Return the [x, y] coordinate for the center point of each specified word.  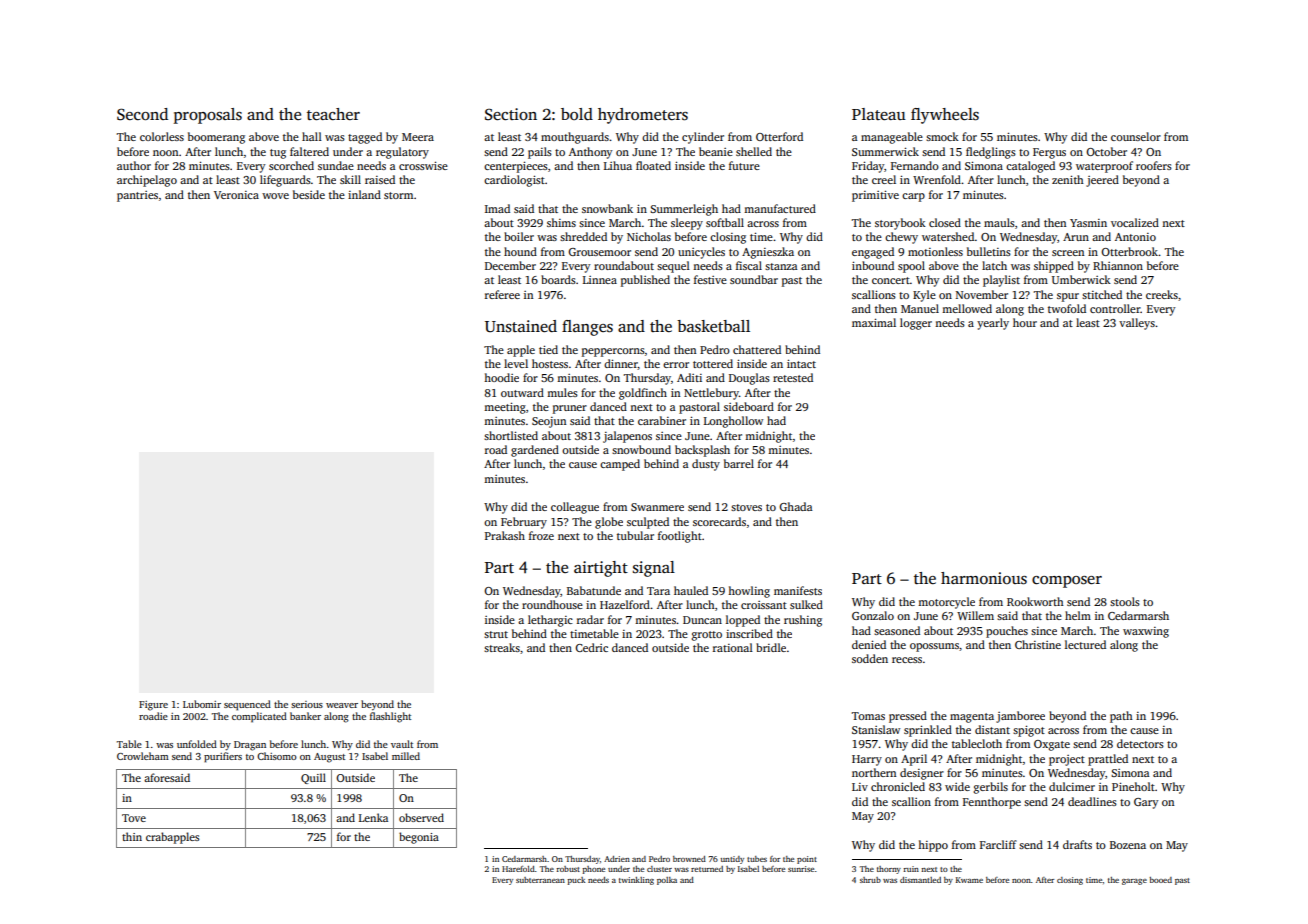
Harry [867, 760]
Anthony [590, 153]
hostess [550, 363]
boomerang [216, 138]
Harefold [518, 869]
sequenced [247, 705]
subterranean [540, 880]
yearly [993, 324]
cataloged [1030, 167]
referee [502, 294]
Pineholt [1133, 786]
